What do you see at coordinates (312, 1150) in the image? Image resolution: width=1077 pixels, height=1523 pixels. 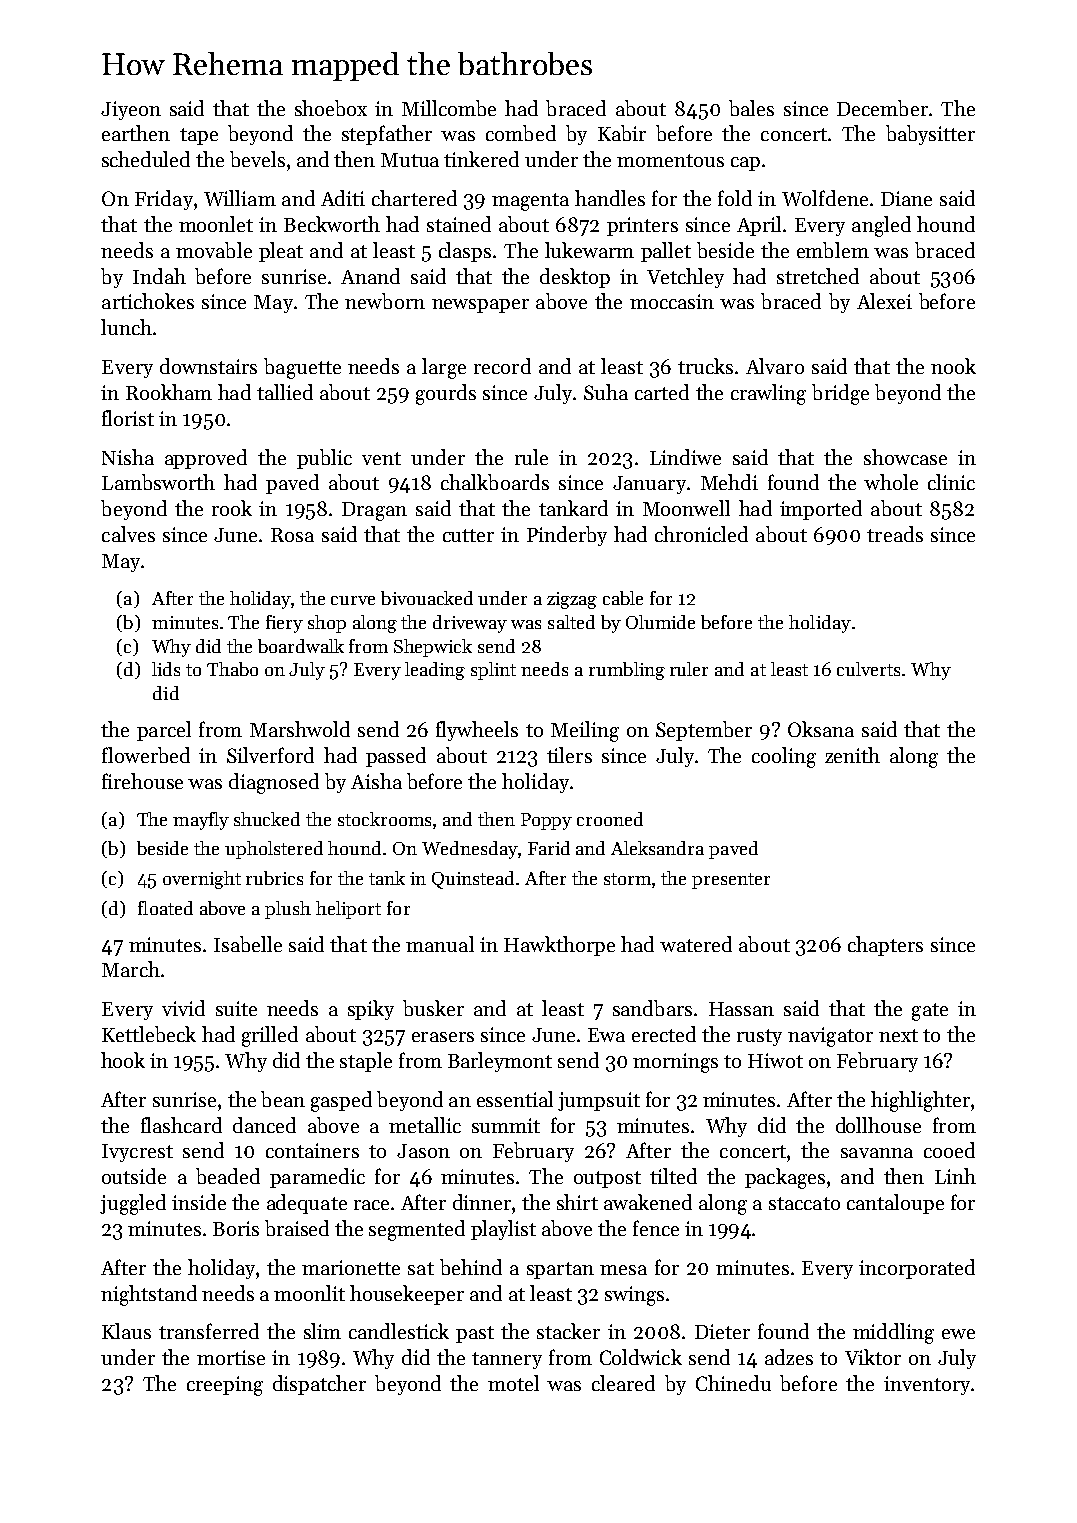 I see `containers` at bounding box center [312, 1150].
